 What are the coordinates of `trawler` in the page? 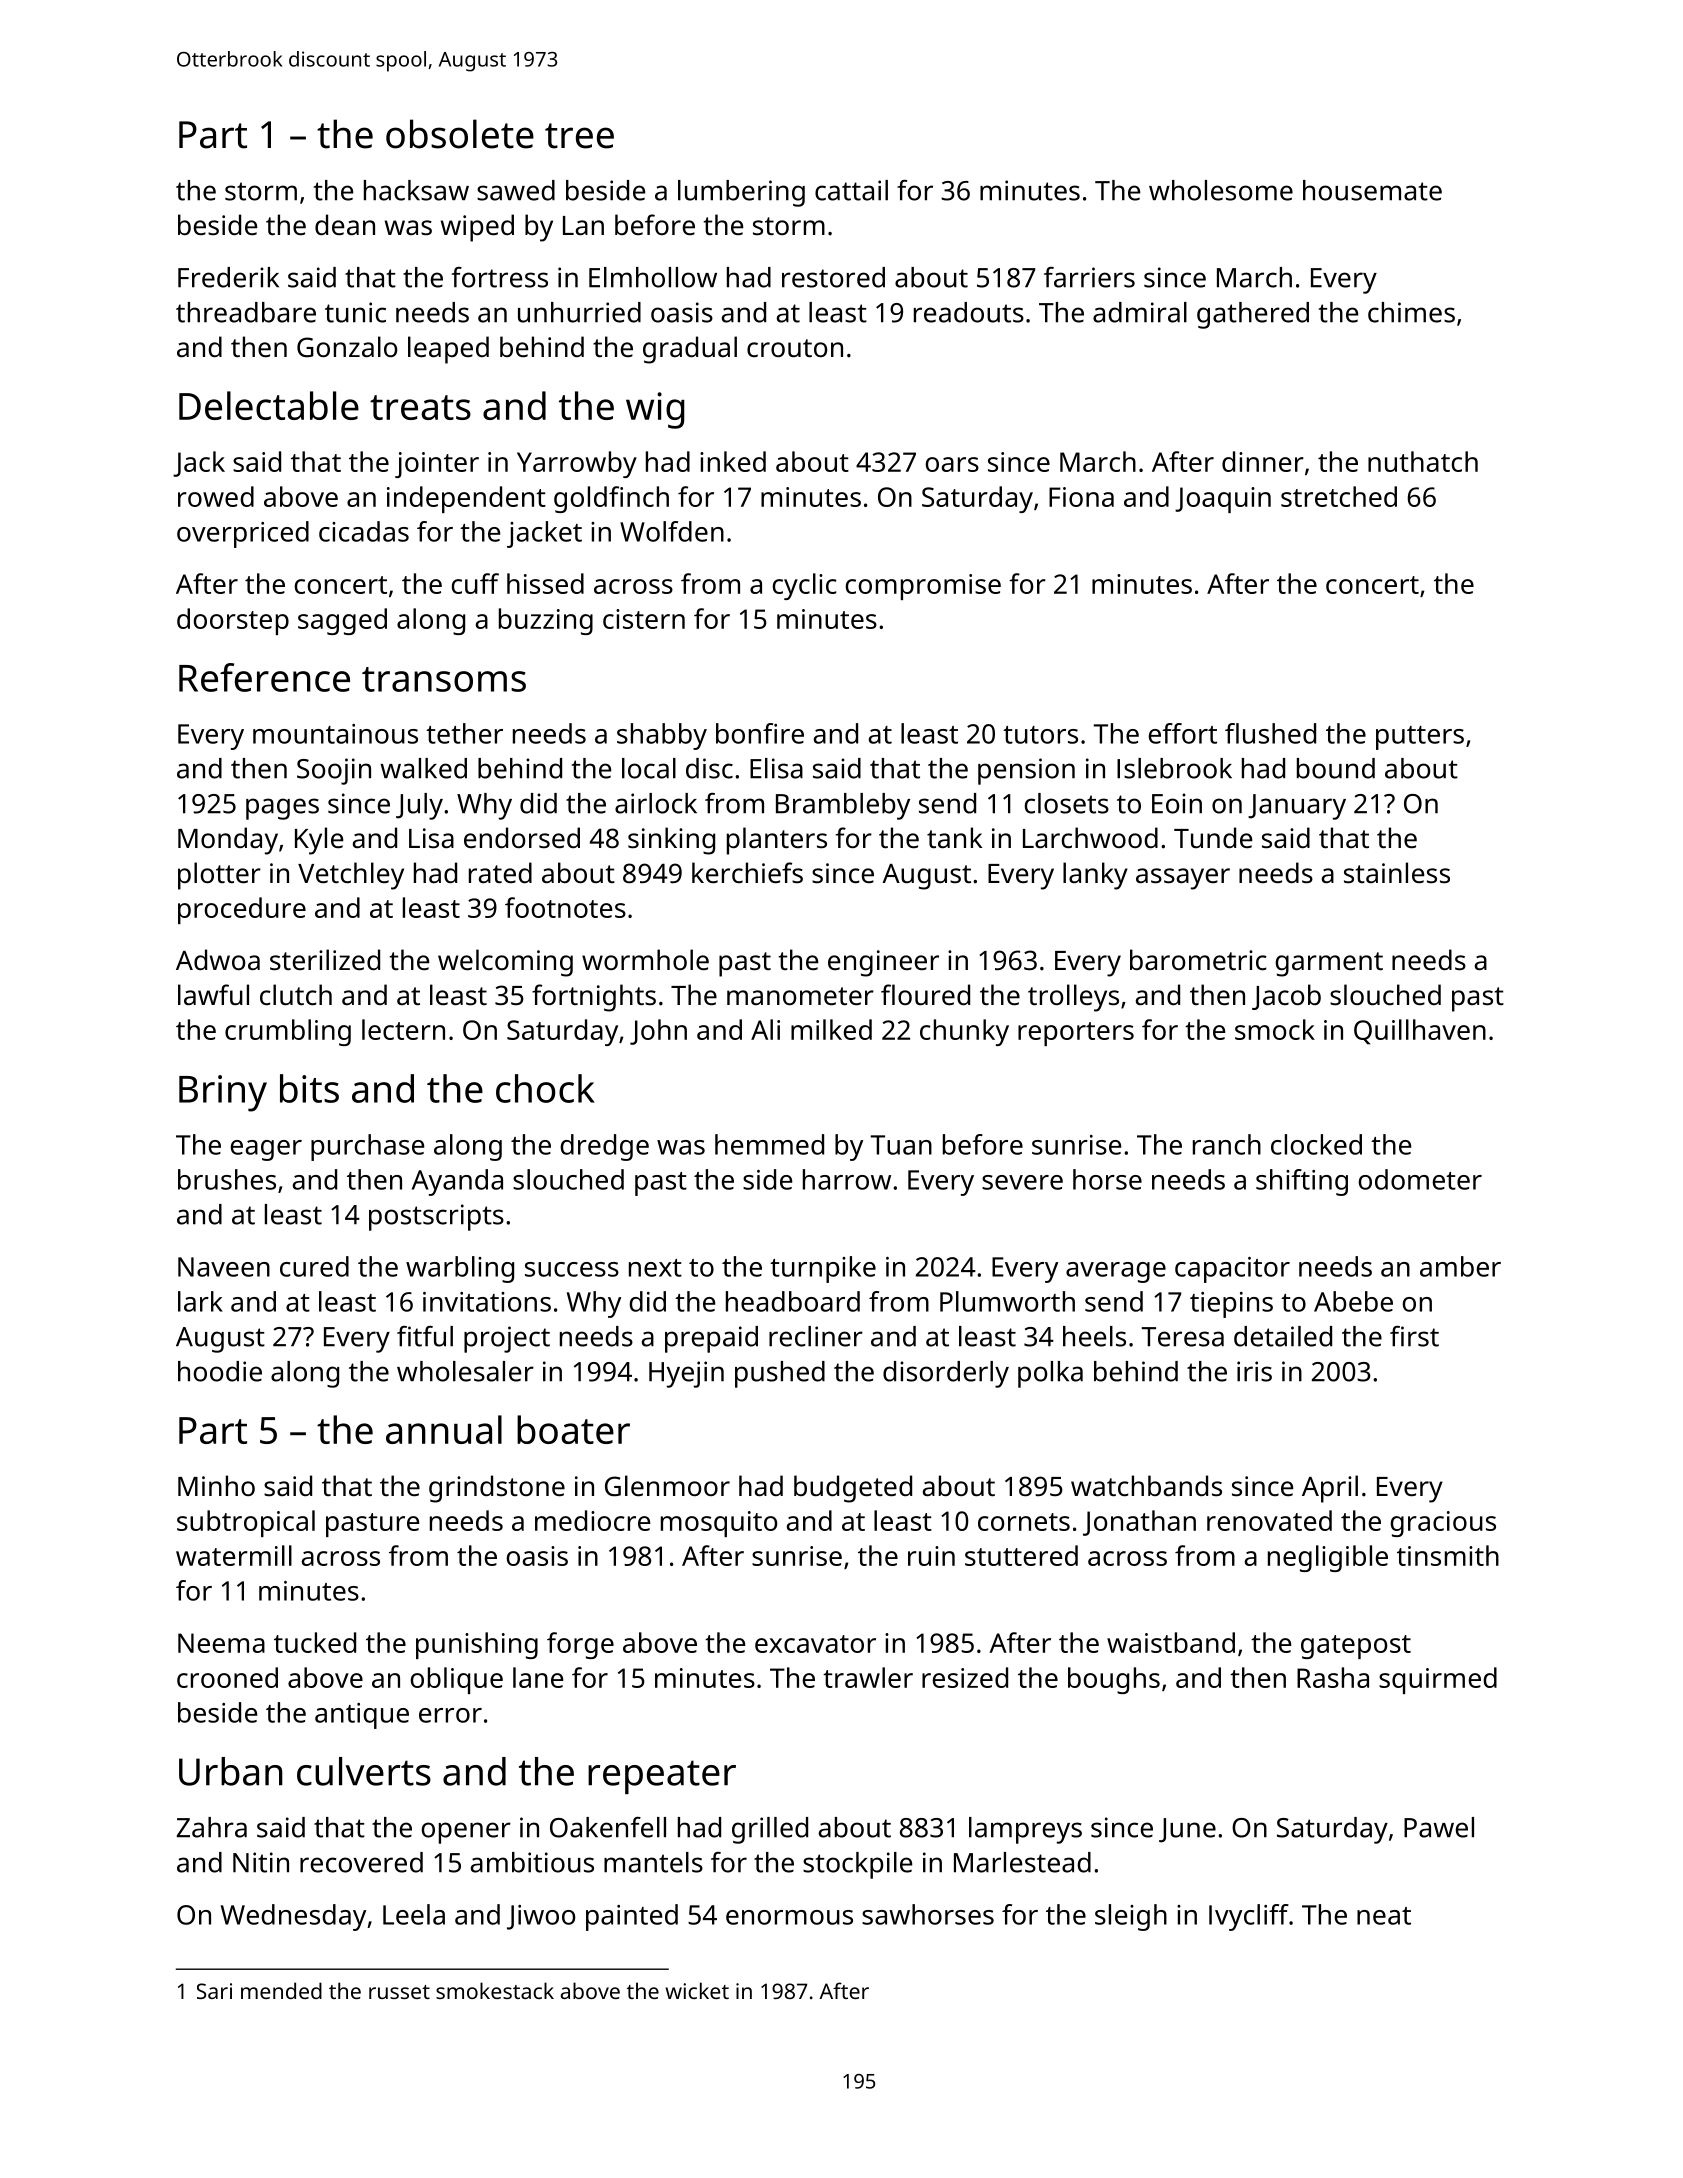 It's located at (868, 1677).
